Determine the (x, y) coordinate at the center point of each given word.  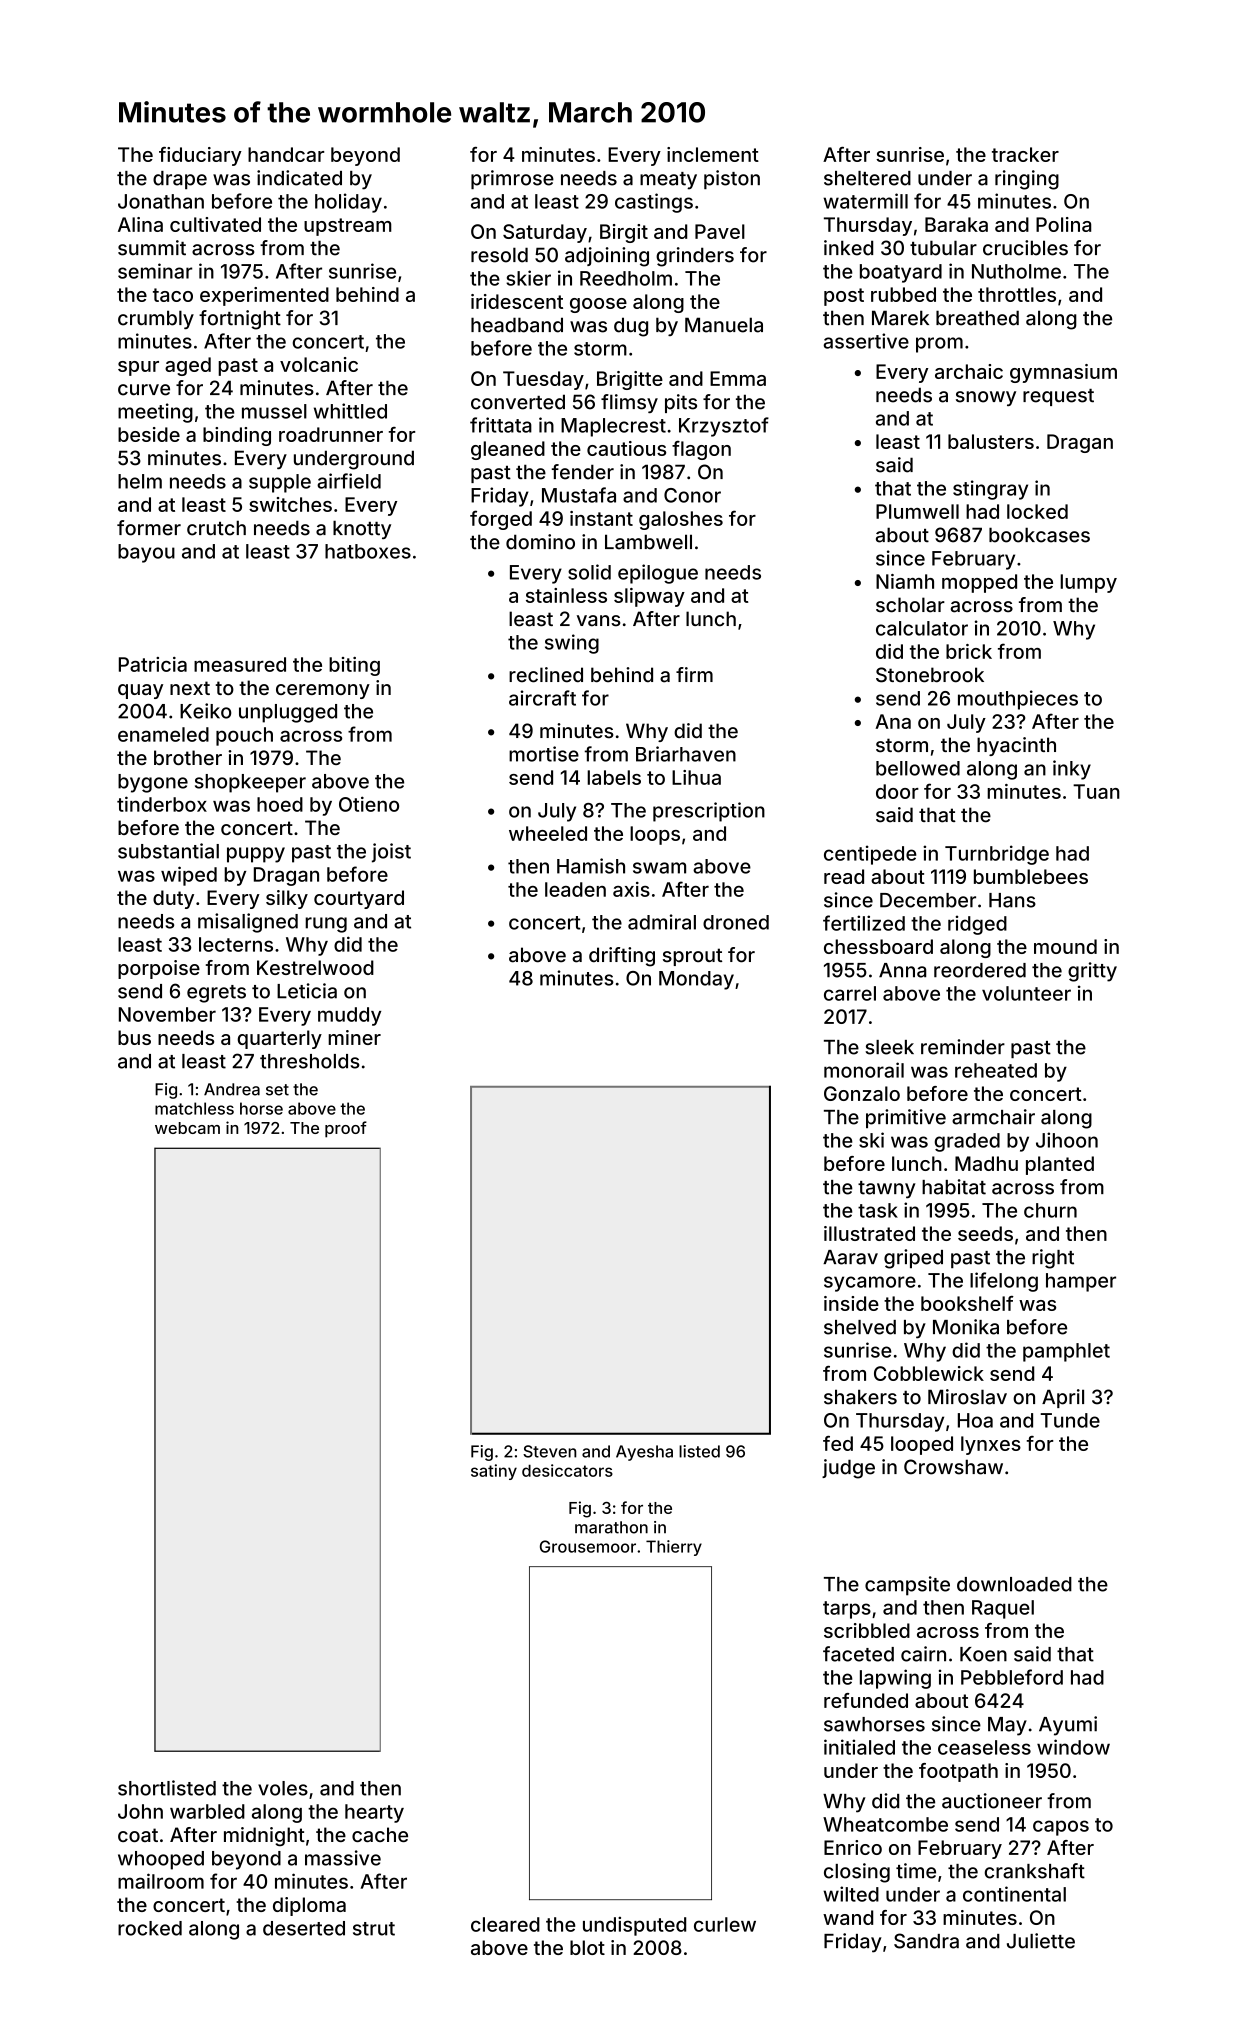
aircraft (542, 698)
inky (1072, 770)
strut (374, 1929)
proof (346, 1129)
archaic (969, 371)
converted (518, 402)
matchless (194, 1108)
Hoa (975, 1420)
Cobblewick (929, 1373)
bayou (146, 553)
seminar (155, 271)
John (140, 1811)
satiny (494, 1472)
